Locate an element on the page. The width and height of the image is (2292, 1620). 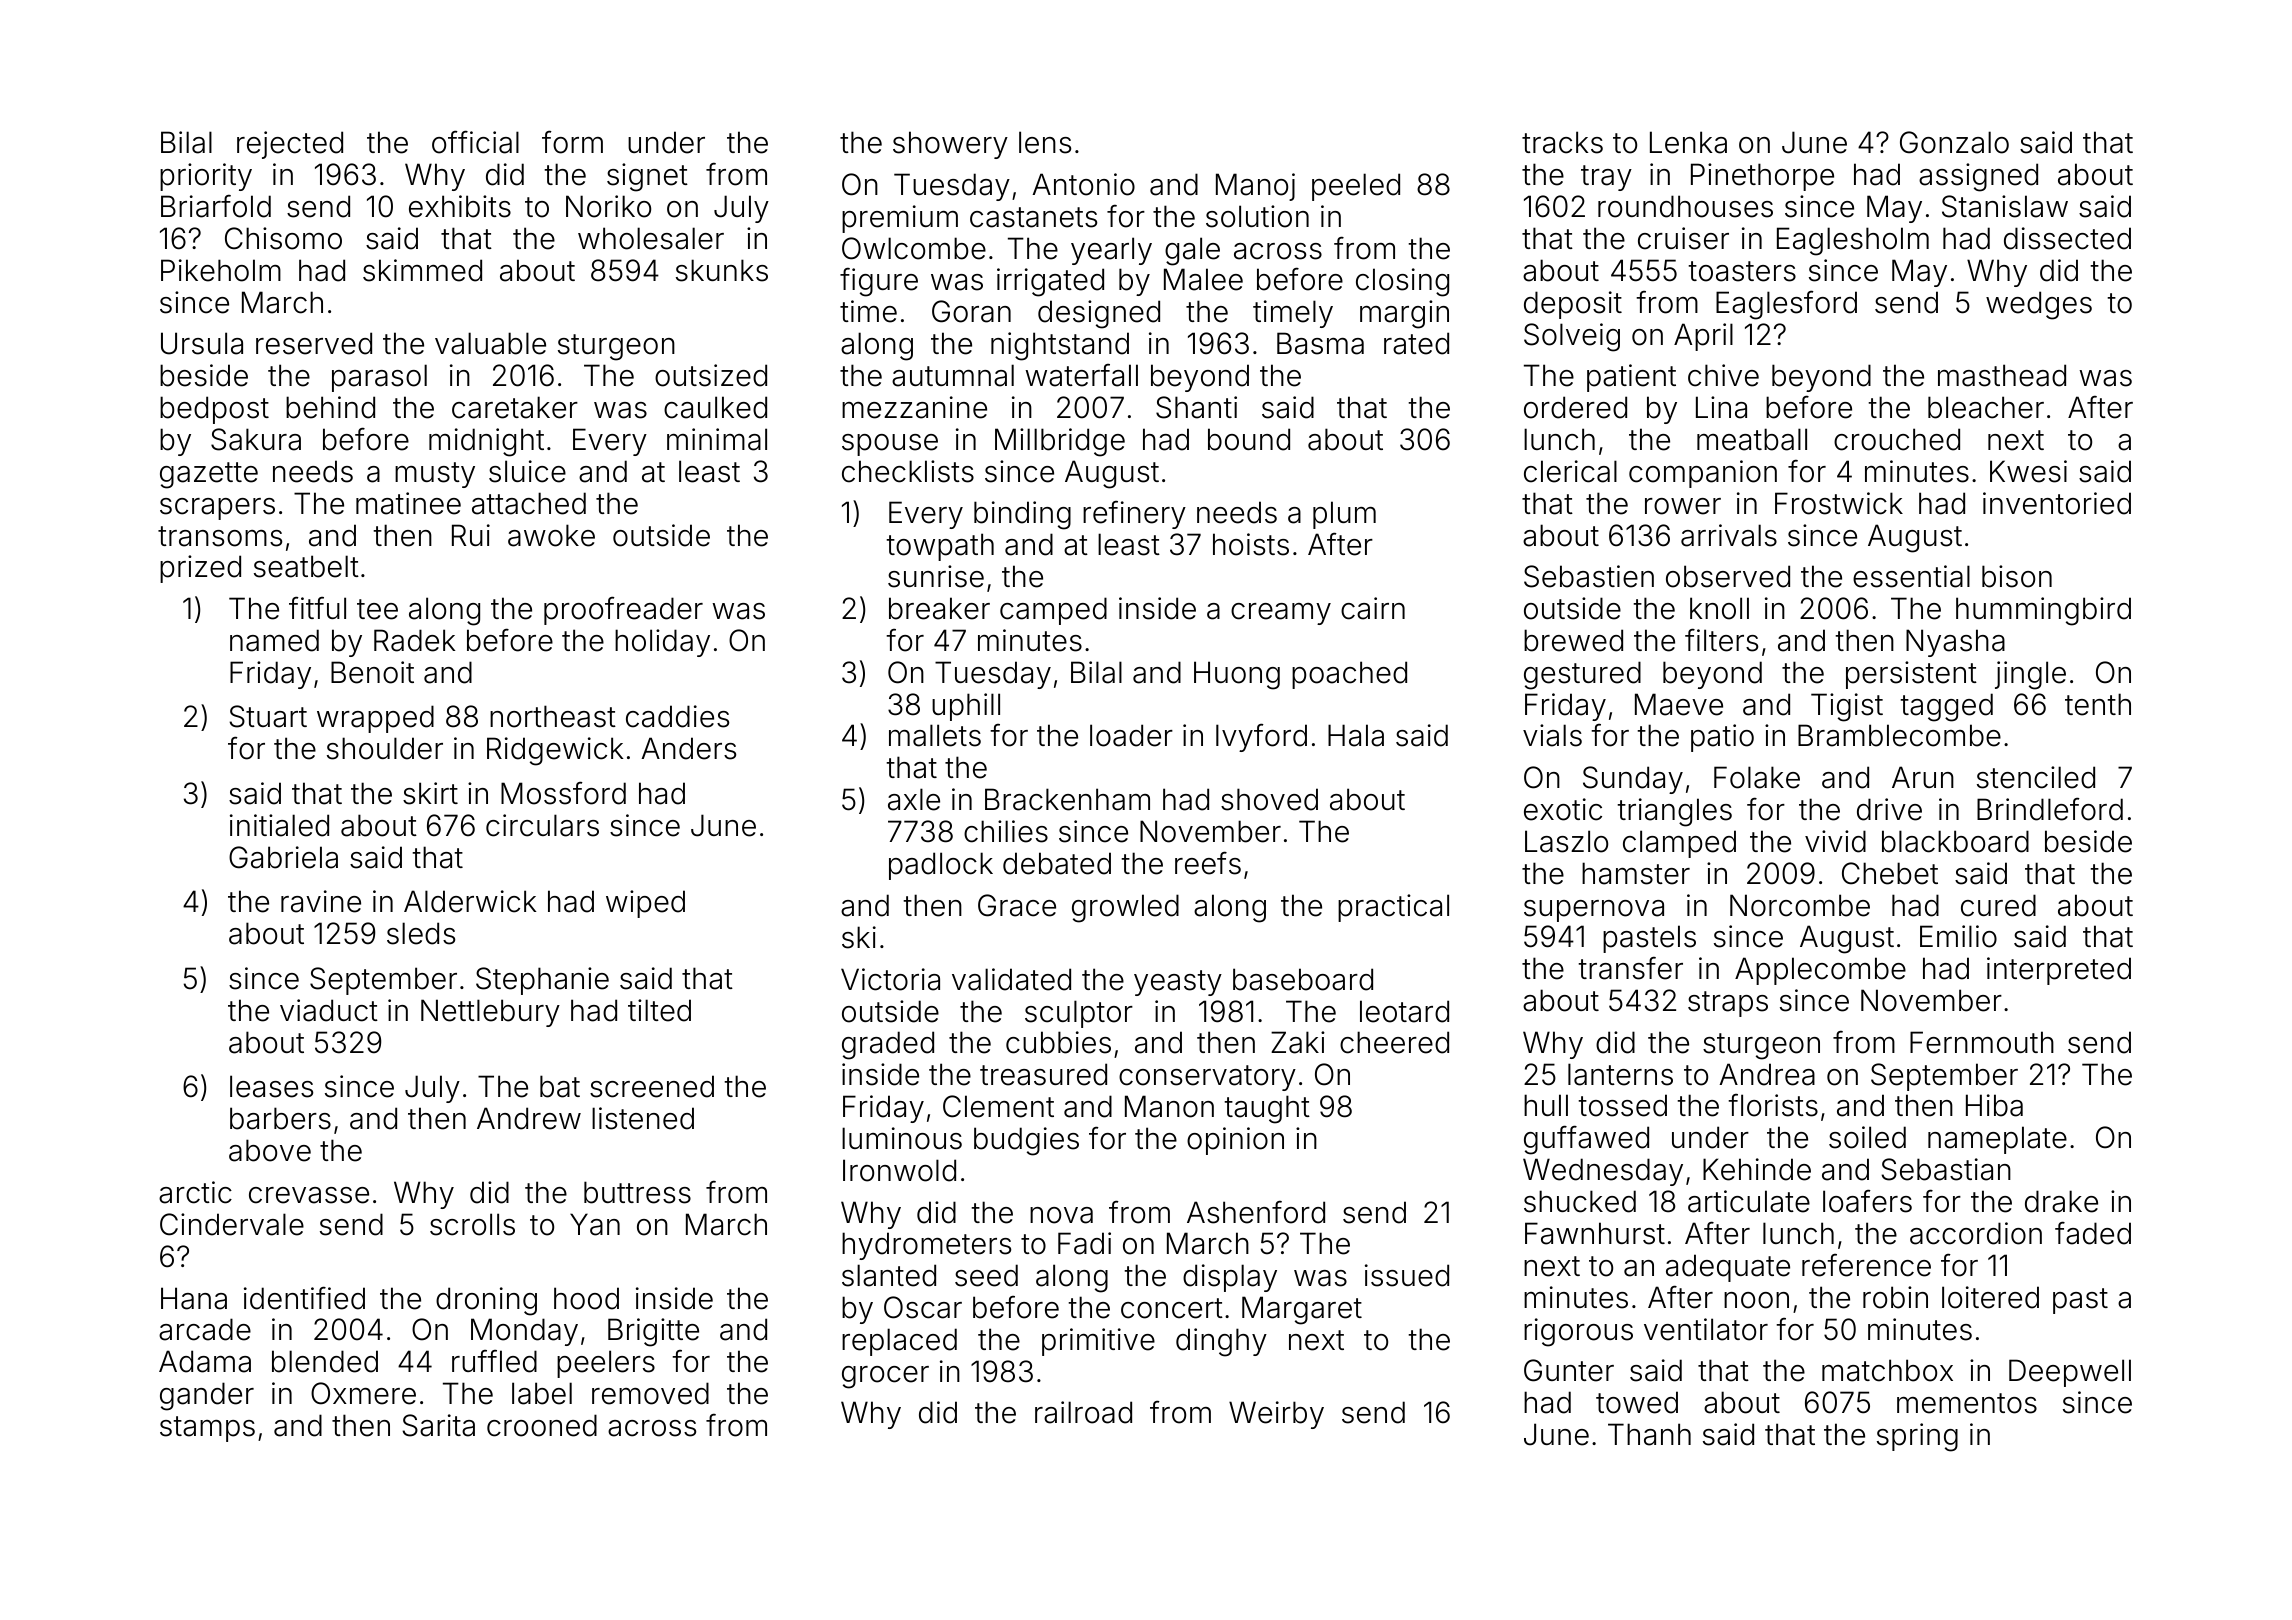
Norcombe is located at coordinates (1800, 905).
